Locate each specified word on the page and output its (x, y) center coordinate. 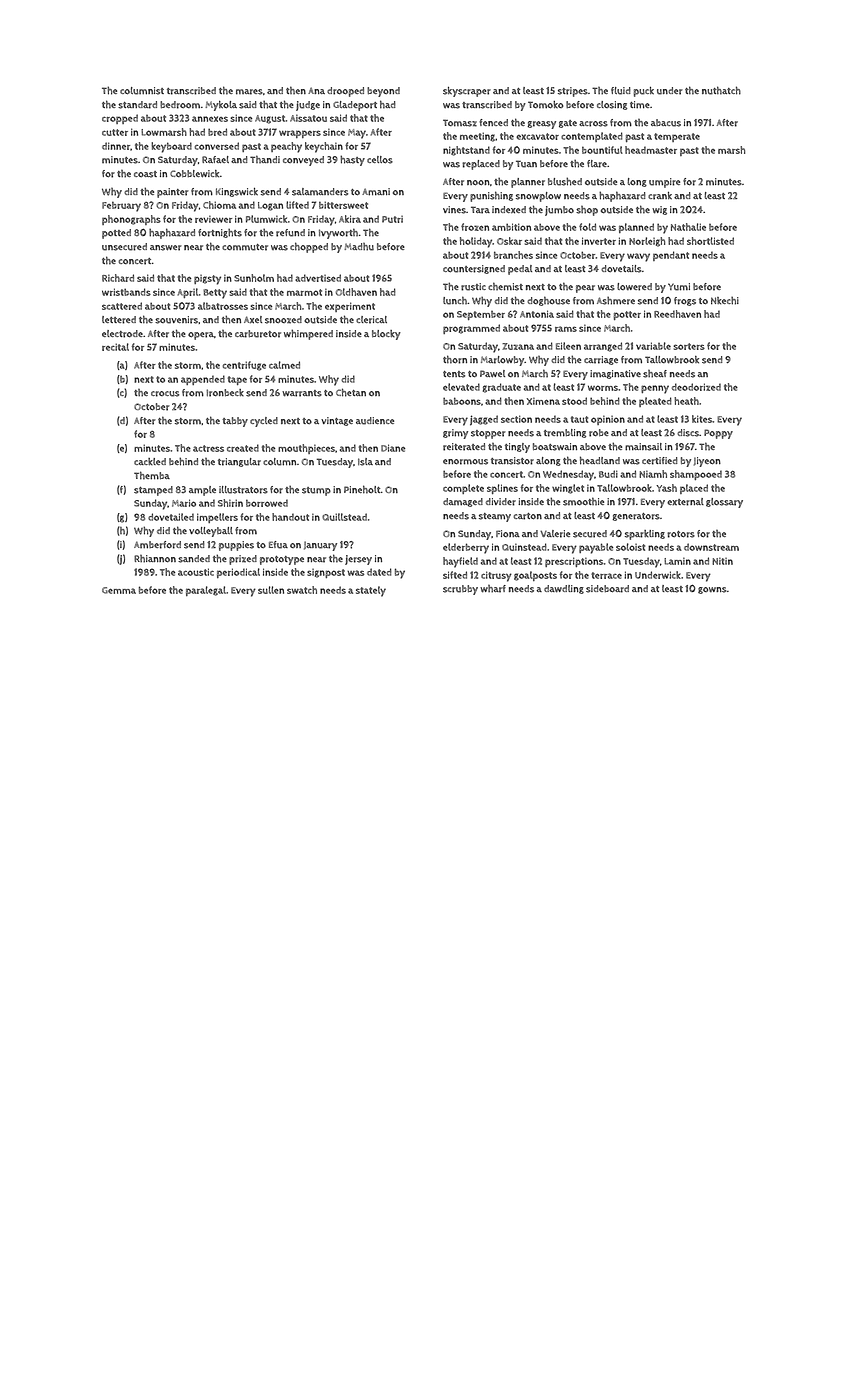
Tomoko (546, 105)
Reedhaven (677, 314)
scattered (122, 306)
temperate (677, 137)
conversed (217, 146)
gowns (712, 590)
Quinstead (524, 547)
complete (463, 489)
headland (600, 460)
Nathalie (688, 227)
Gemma (119, 590)
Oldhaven (356, 292)
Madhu (359, 247)
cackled (150, 461)
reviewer (213, 219)
